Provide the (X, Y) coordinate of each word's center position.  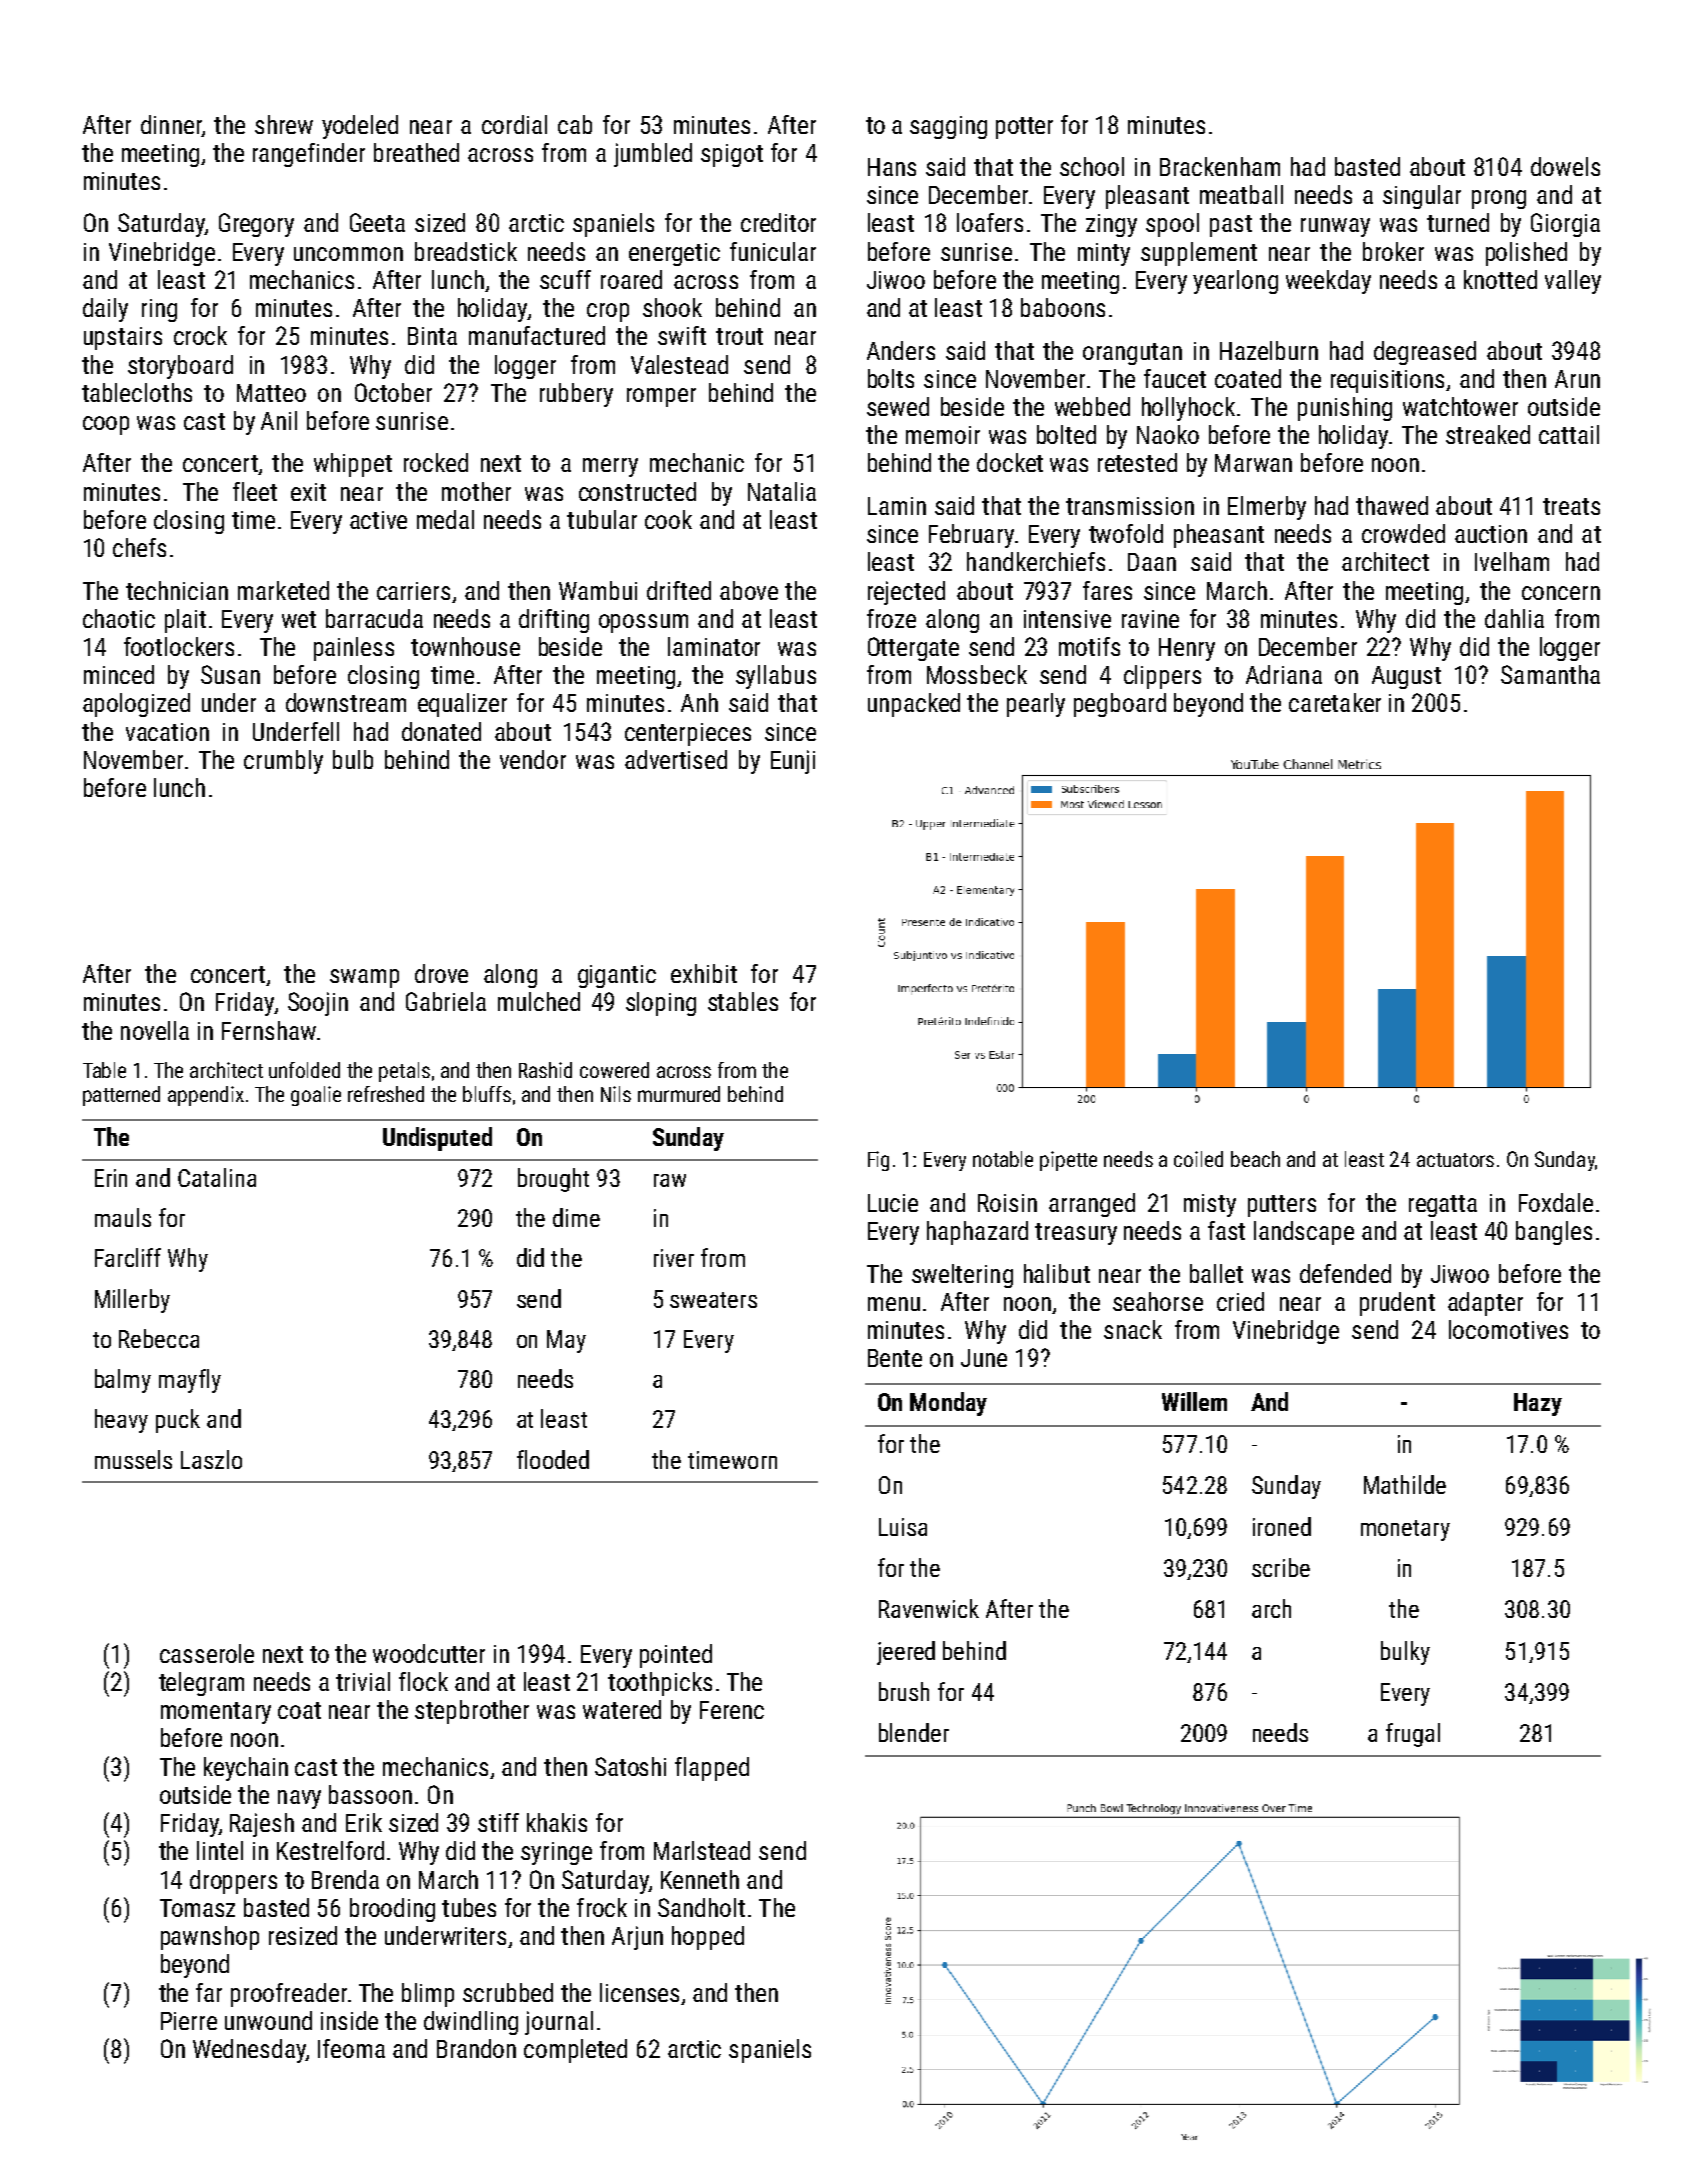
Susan (230, 674)
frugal (1413, 1735)
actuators (1455, 1160)
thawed (1392, 505)
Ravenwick (929, 1608)
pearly (1036, 705)
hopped (708, 1938)
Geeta (377, 222)
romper (661, 397)
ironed (1282, 1526)
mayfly (190, 1381)
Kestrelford (330, 1850)
